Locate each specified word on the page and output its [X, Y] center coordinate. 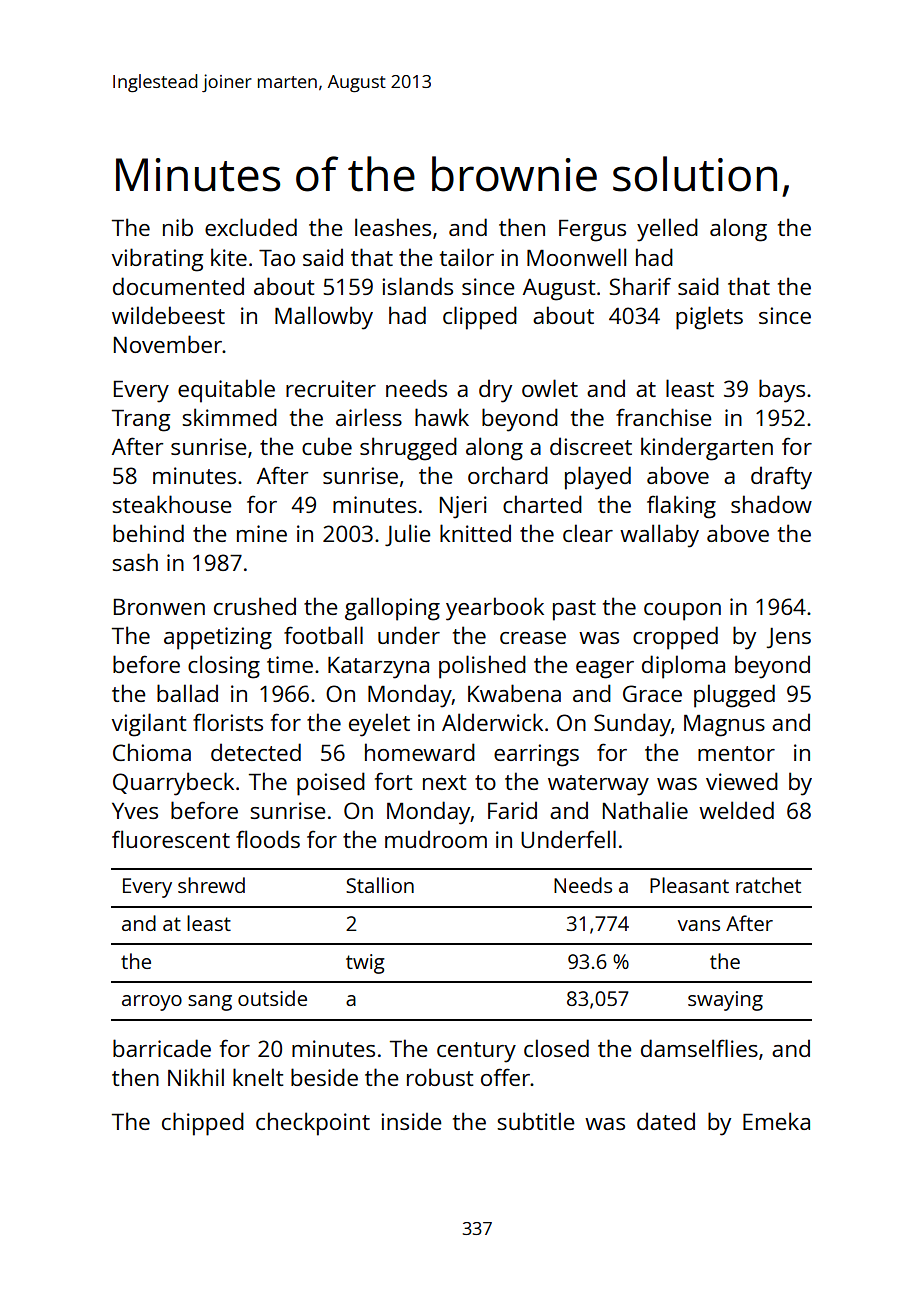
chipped [203, 1124]
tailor [467, 257]
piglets [709, 318]
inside [411, 1121]
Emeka [776, 1121]
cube [327, 446]
